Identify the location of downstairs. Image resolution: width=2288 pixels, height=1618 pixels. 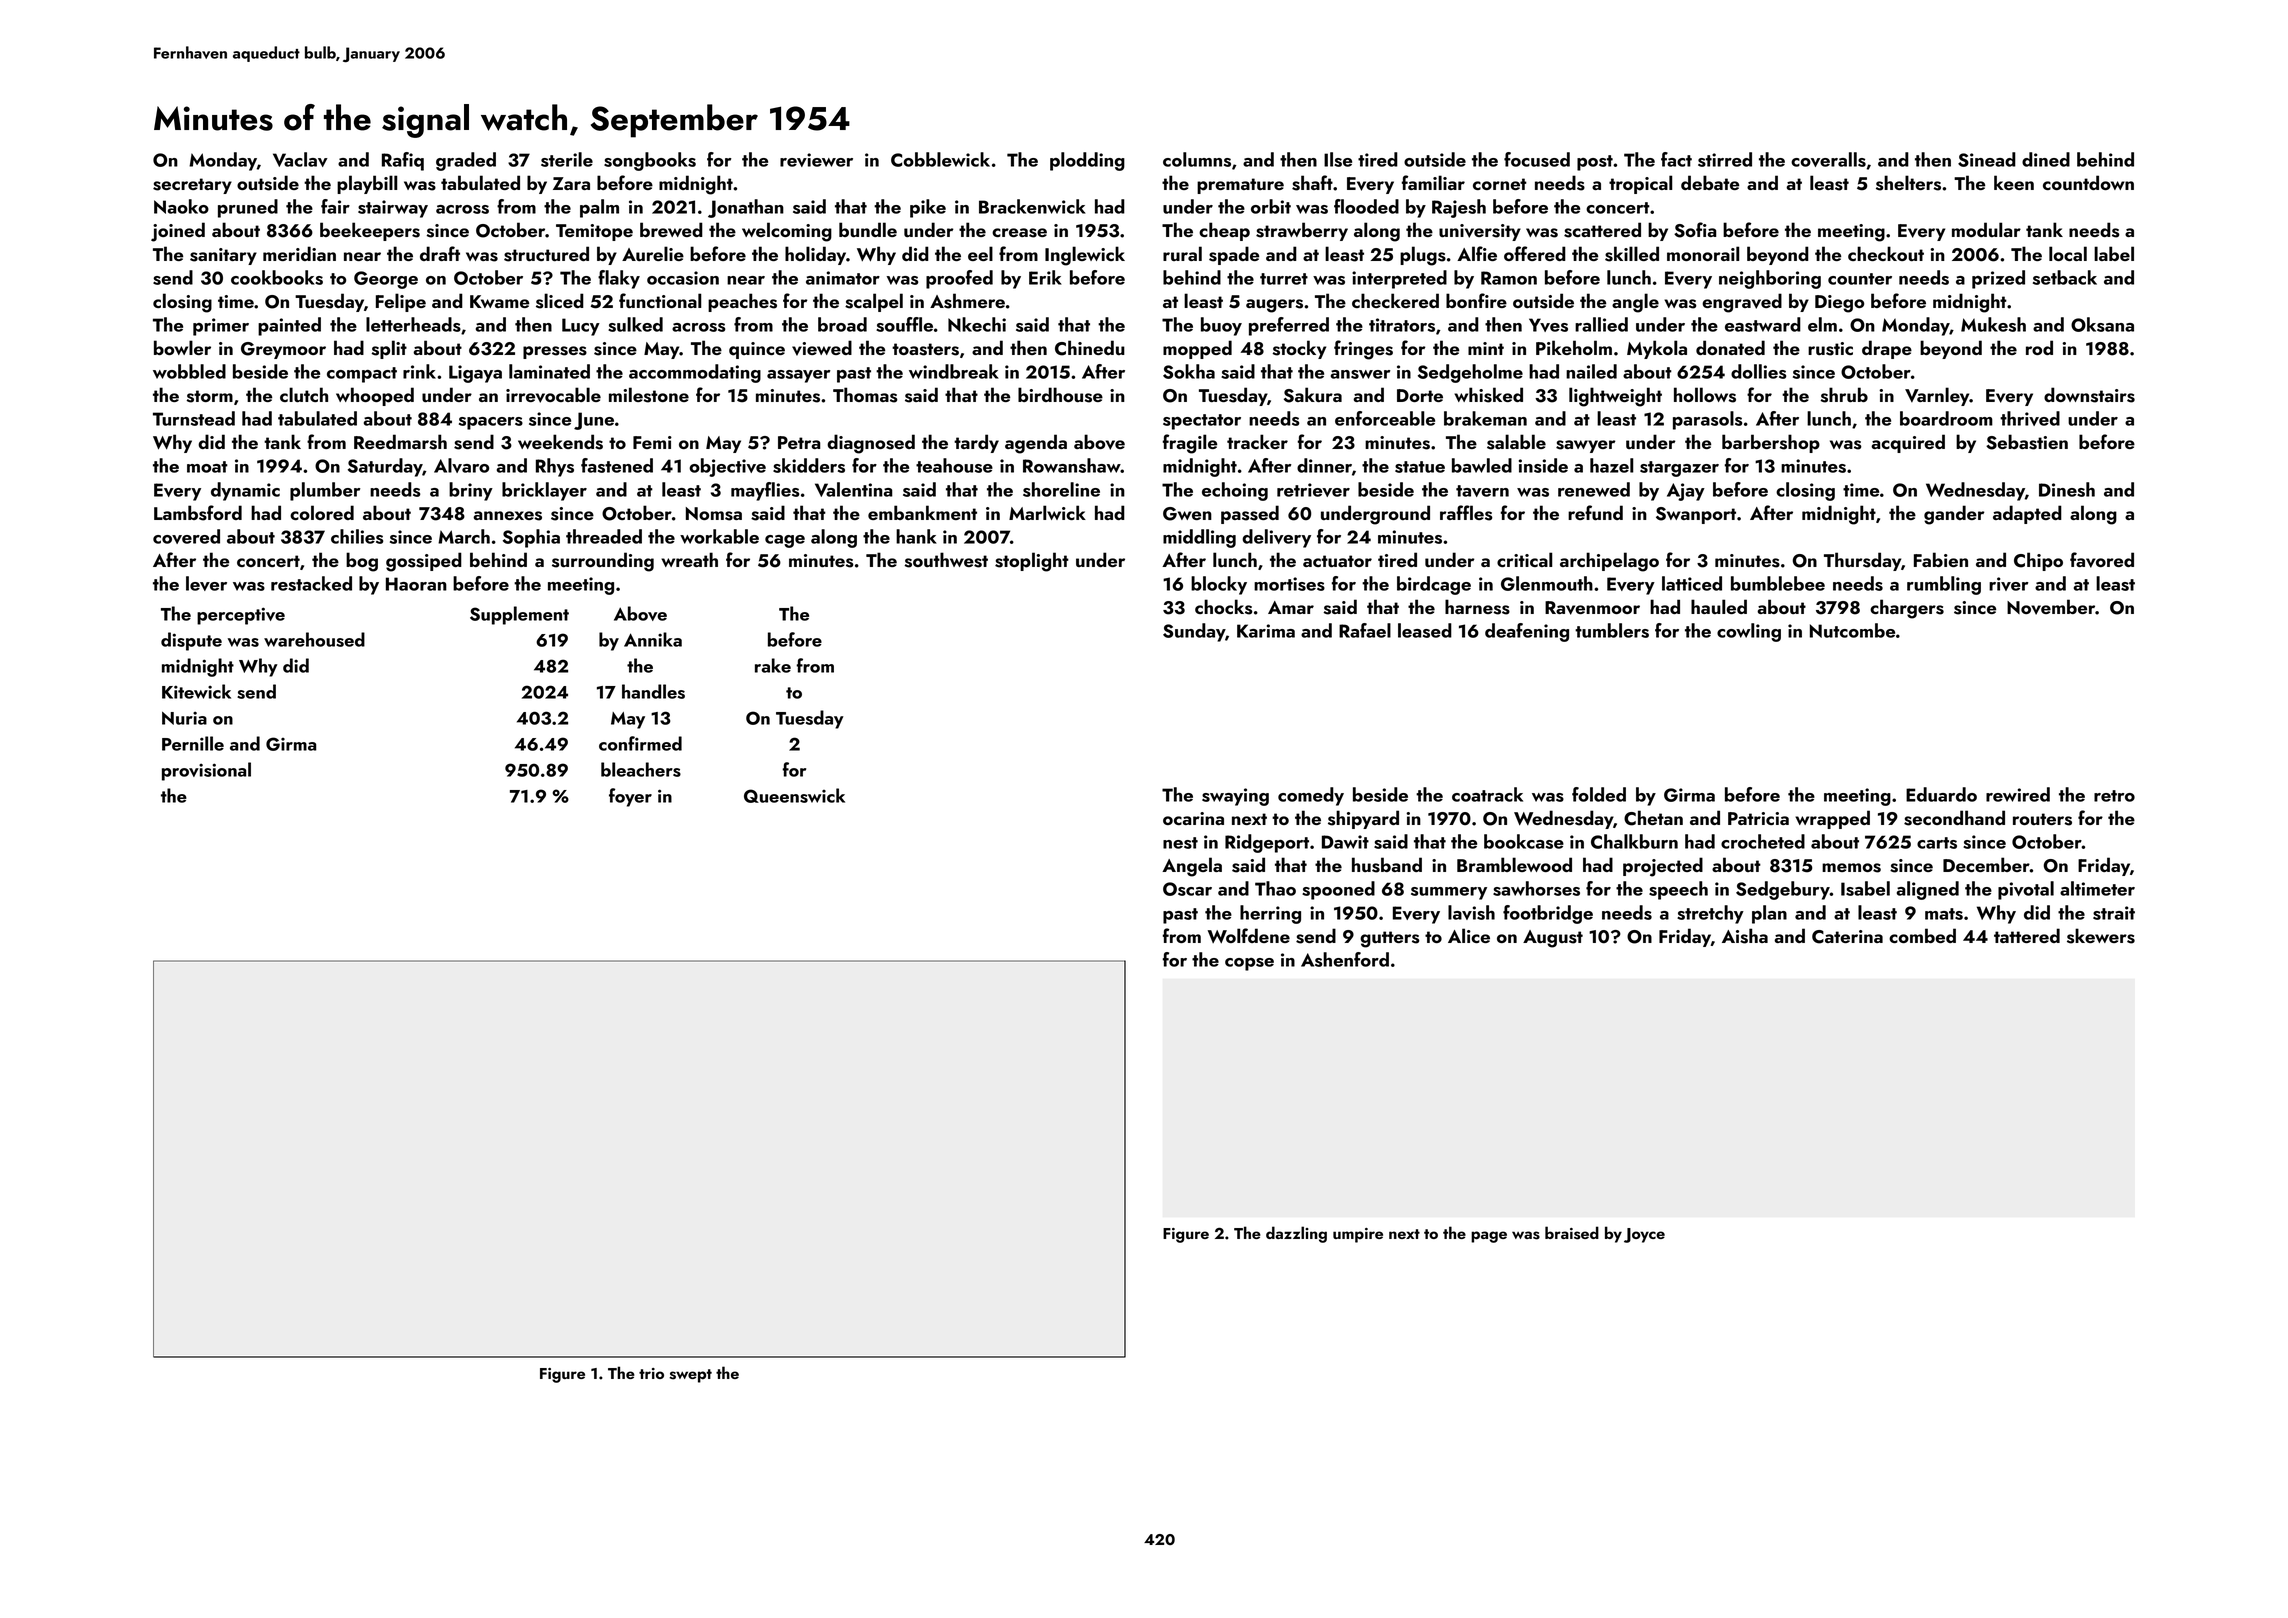
(2089, 395).
